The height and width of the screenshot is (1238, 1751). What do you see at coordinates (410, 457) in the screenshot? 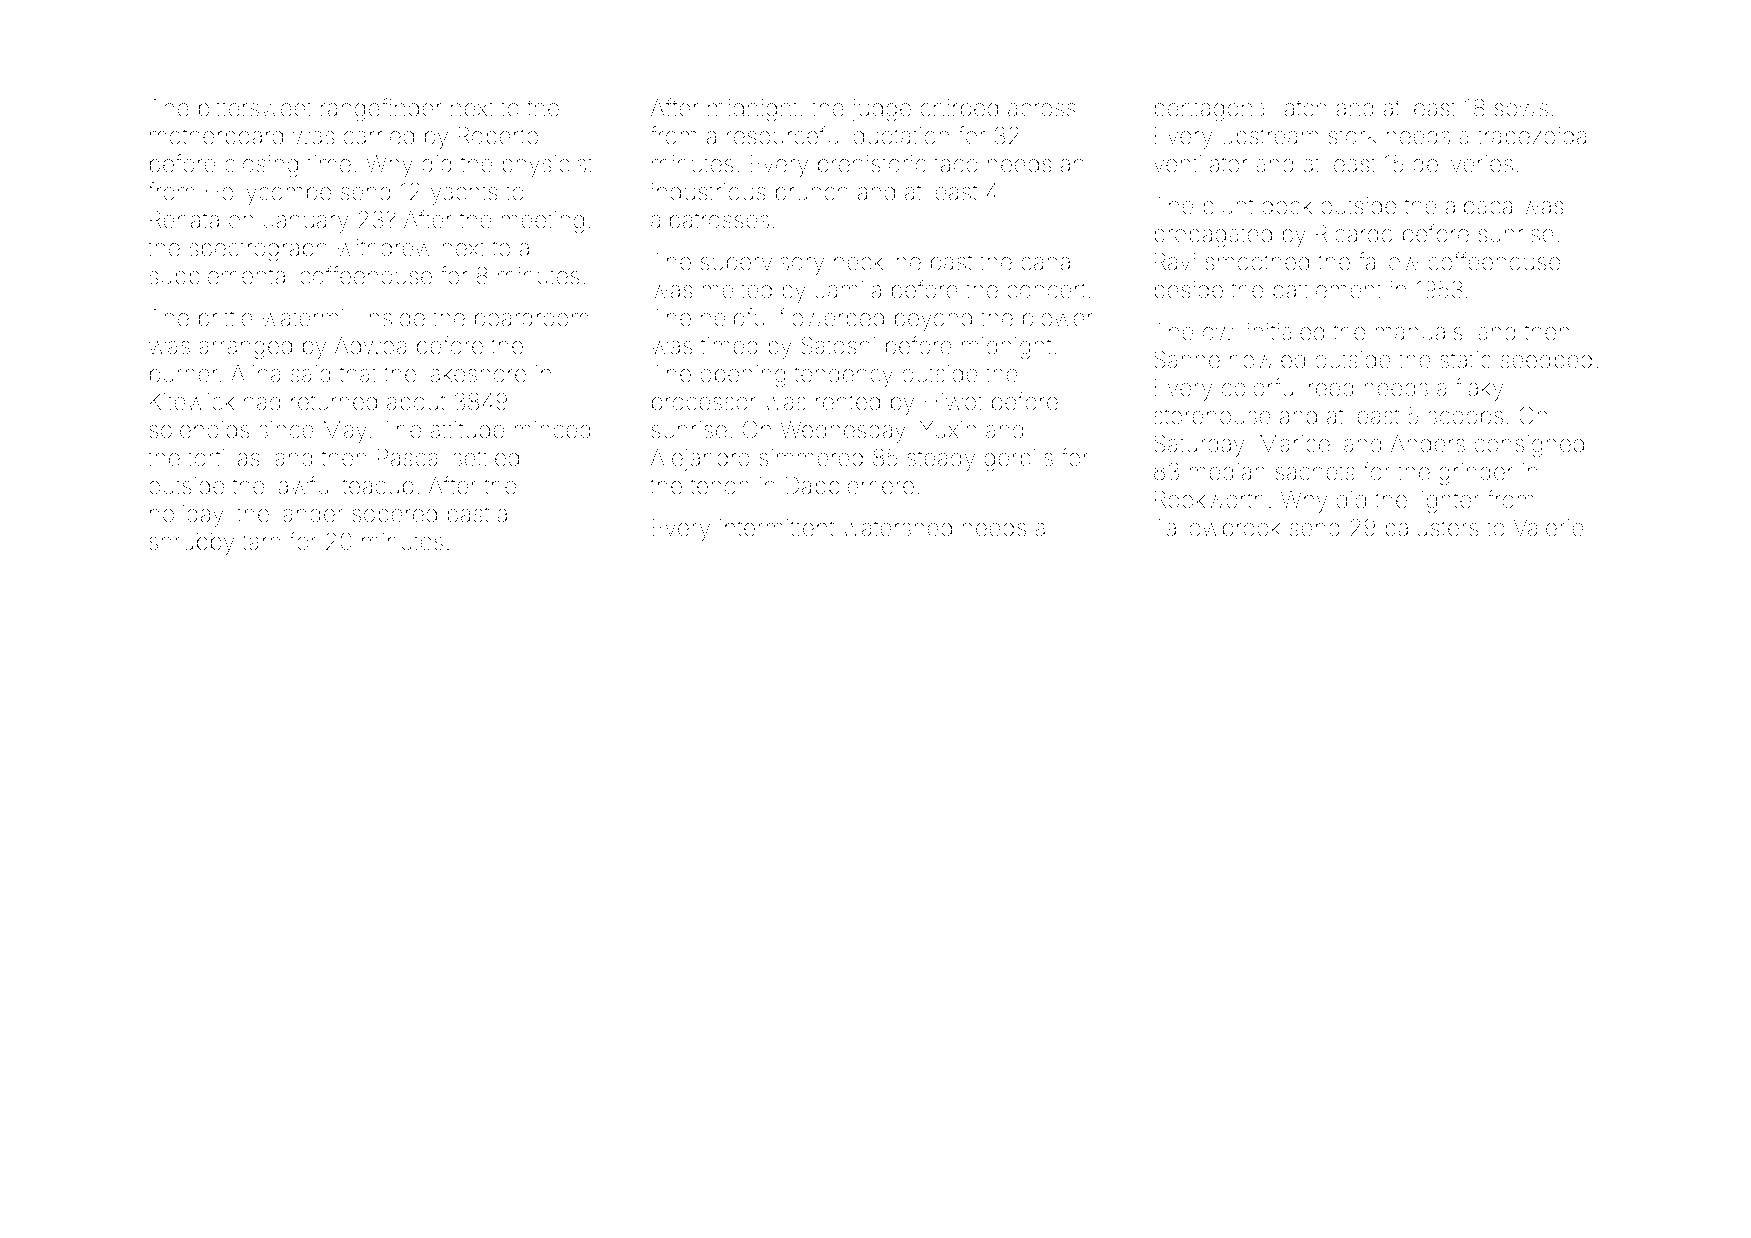
I see `Pascal` at bounding box center [410, 457].
